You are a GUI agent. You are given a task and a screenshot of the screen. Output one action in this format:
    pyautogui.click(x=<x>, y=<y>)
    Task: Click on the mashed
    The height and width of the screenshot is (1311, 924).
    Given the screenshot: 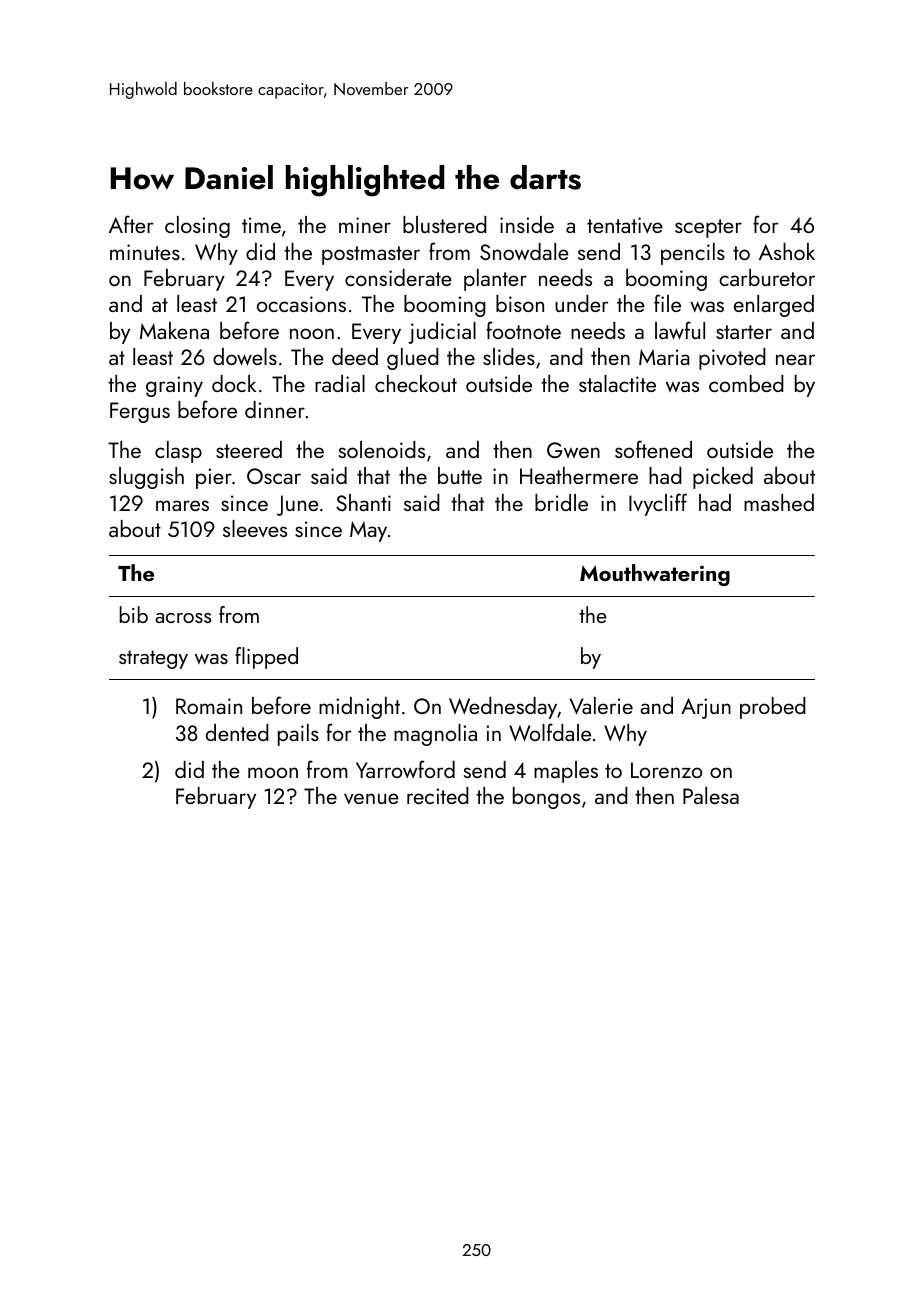 What is the action you would take?
    pyautogui.click(x=779, y=502)
